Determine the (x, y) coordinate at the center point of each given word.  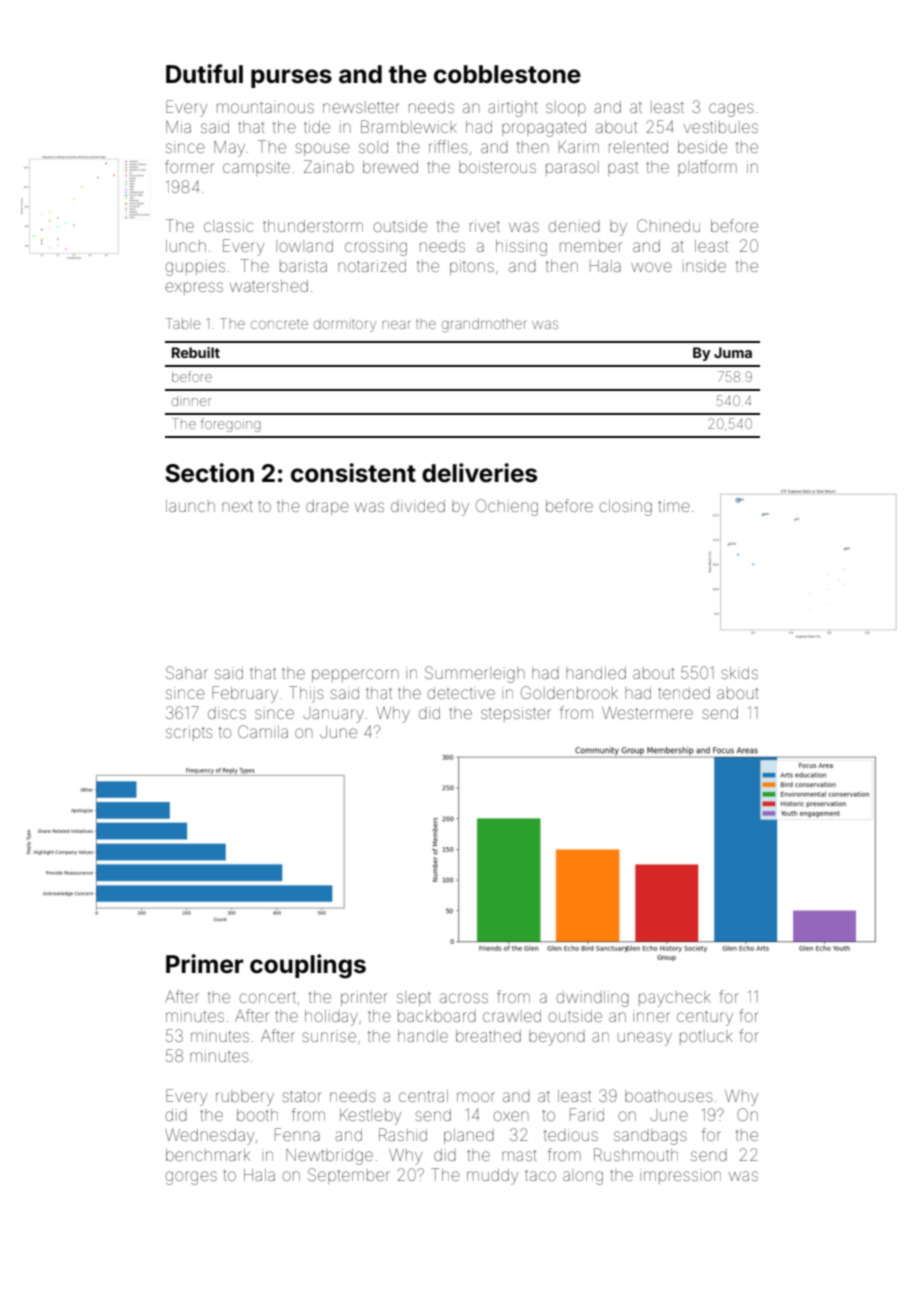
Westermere (647, 712)
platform (707, 168)
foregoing (231, 425)
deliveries (479, 473)
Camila (263, 731)
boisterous (497, 167)
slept (414, 998)
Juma (733, 352)
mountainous (265, 107)
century (705, 1018)
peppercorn (355, 675)
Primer (205, 964)
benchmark (208, 1155)
